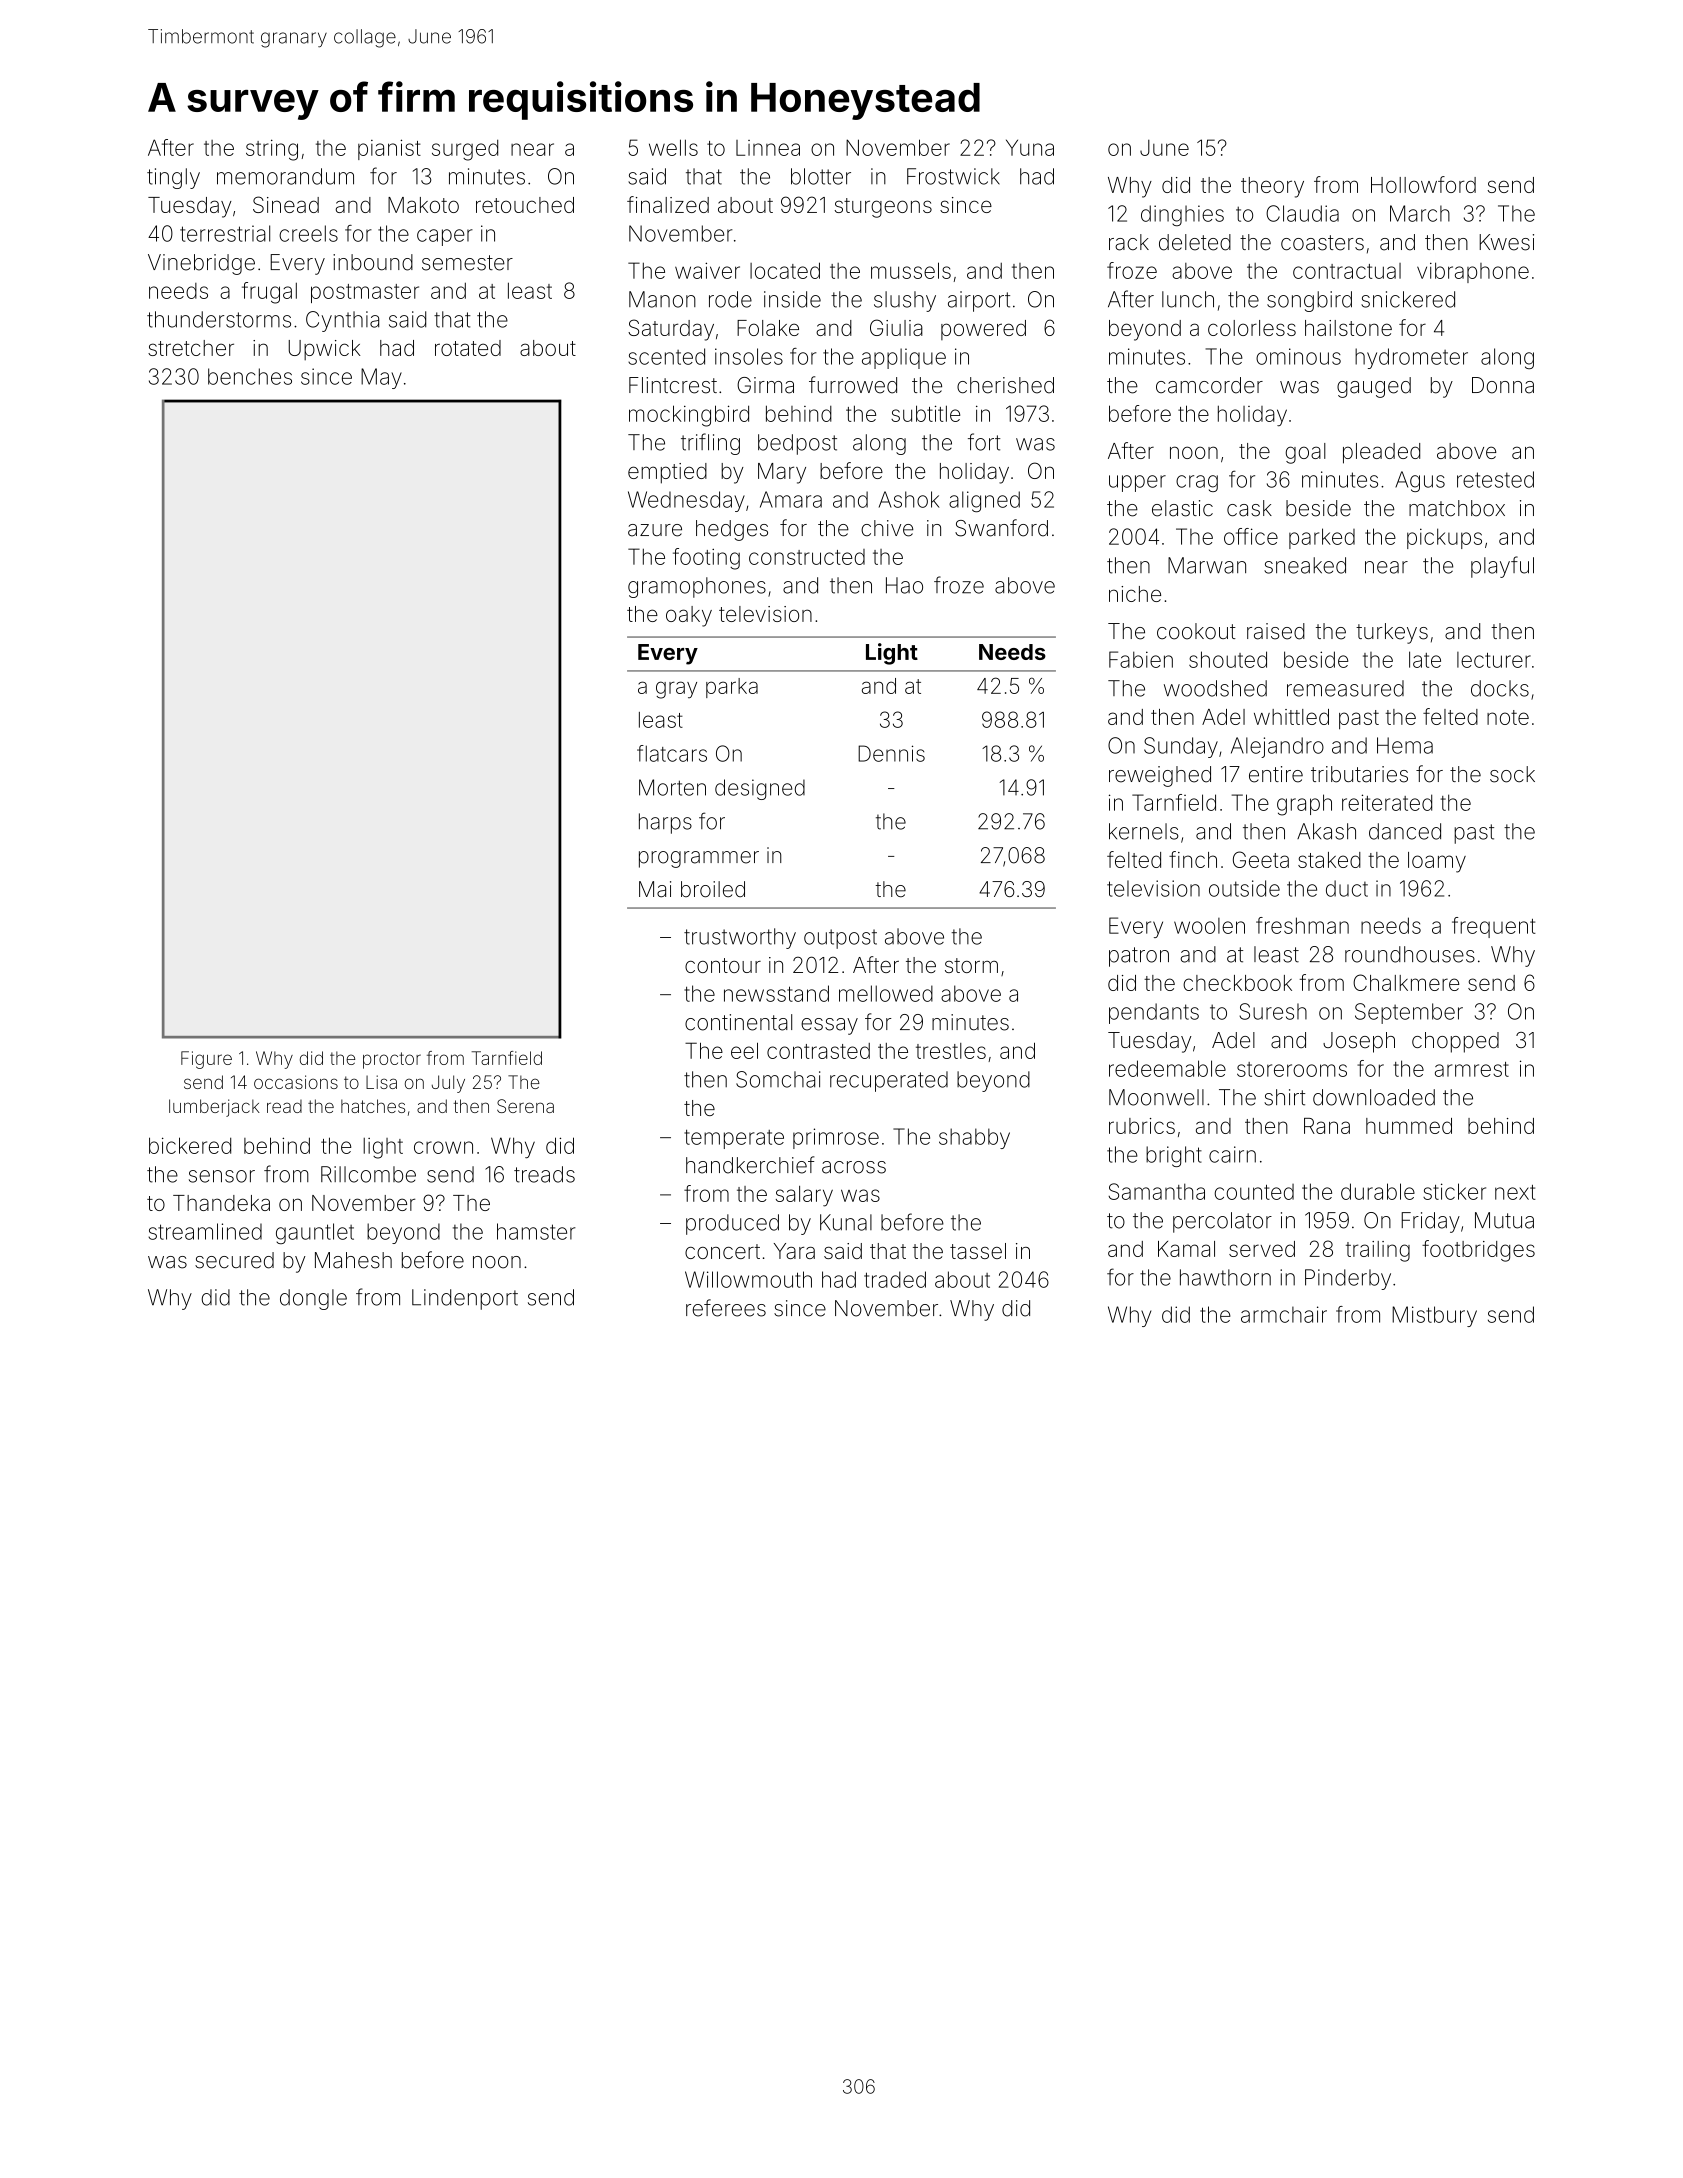 This screenshot has height=2178, width=1683. Describe the element at coordinates (676, 690) in the screenshot. I see `gray` at that location.
